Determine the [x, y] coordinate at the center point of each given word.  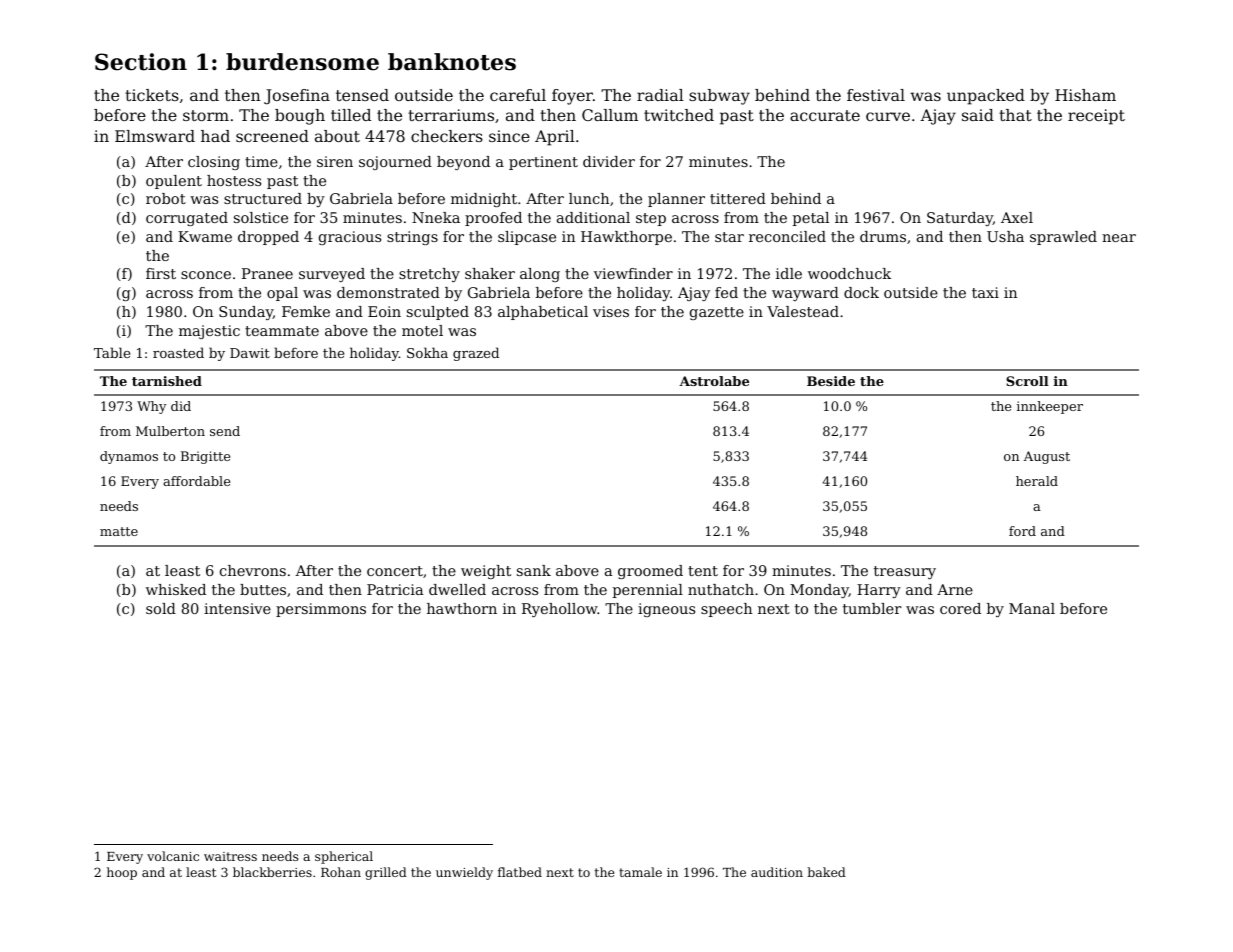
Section [141, 62]
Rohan [341, 872]
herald [1037, 481]
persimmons [321, 610]
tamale [640, 872]
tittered [738, 198]
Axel [1017, 217]
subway [719, 97]
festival [876, 95]
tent [703, 571]
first [161, 273]
